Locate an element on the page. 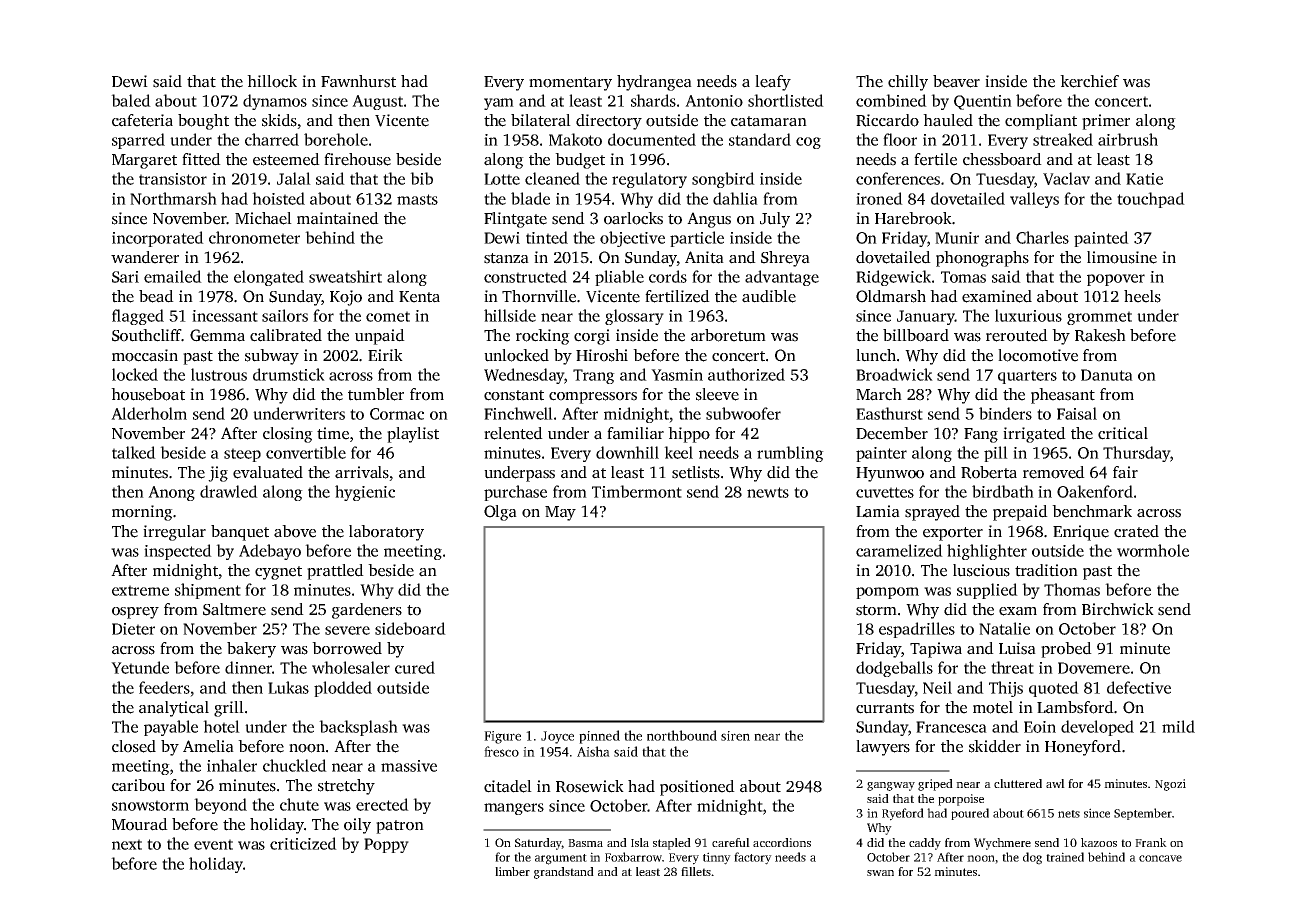 This page has height=924, width=1308. Vaclav is located at coordinates (1066, 178).
